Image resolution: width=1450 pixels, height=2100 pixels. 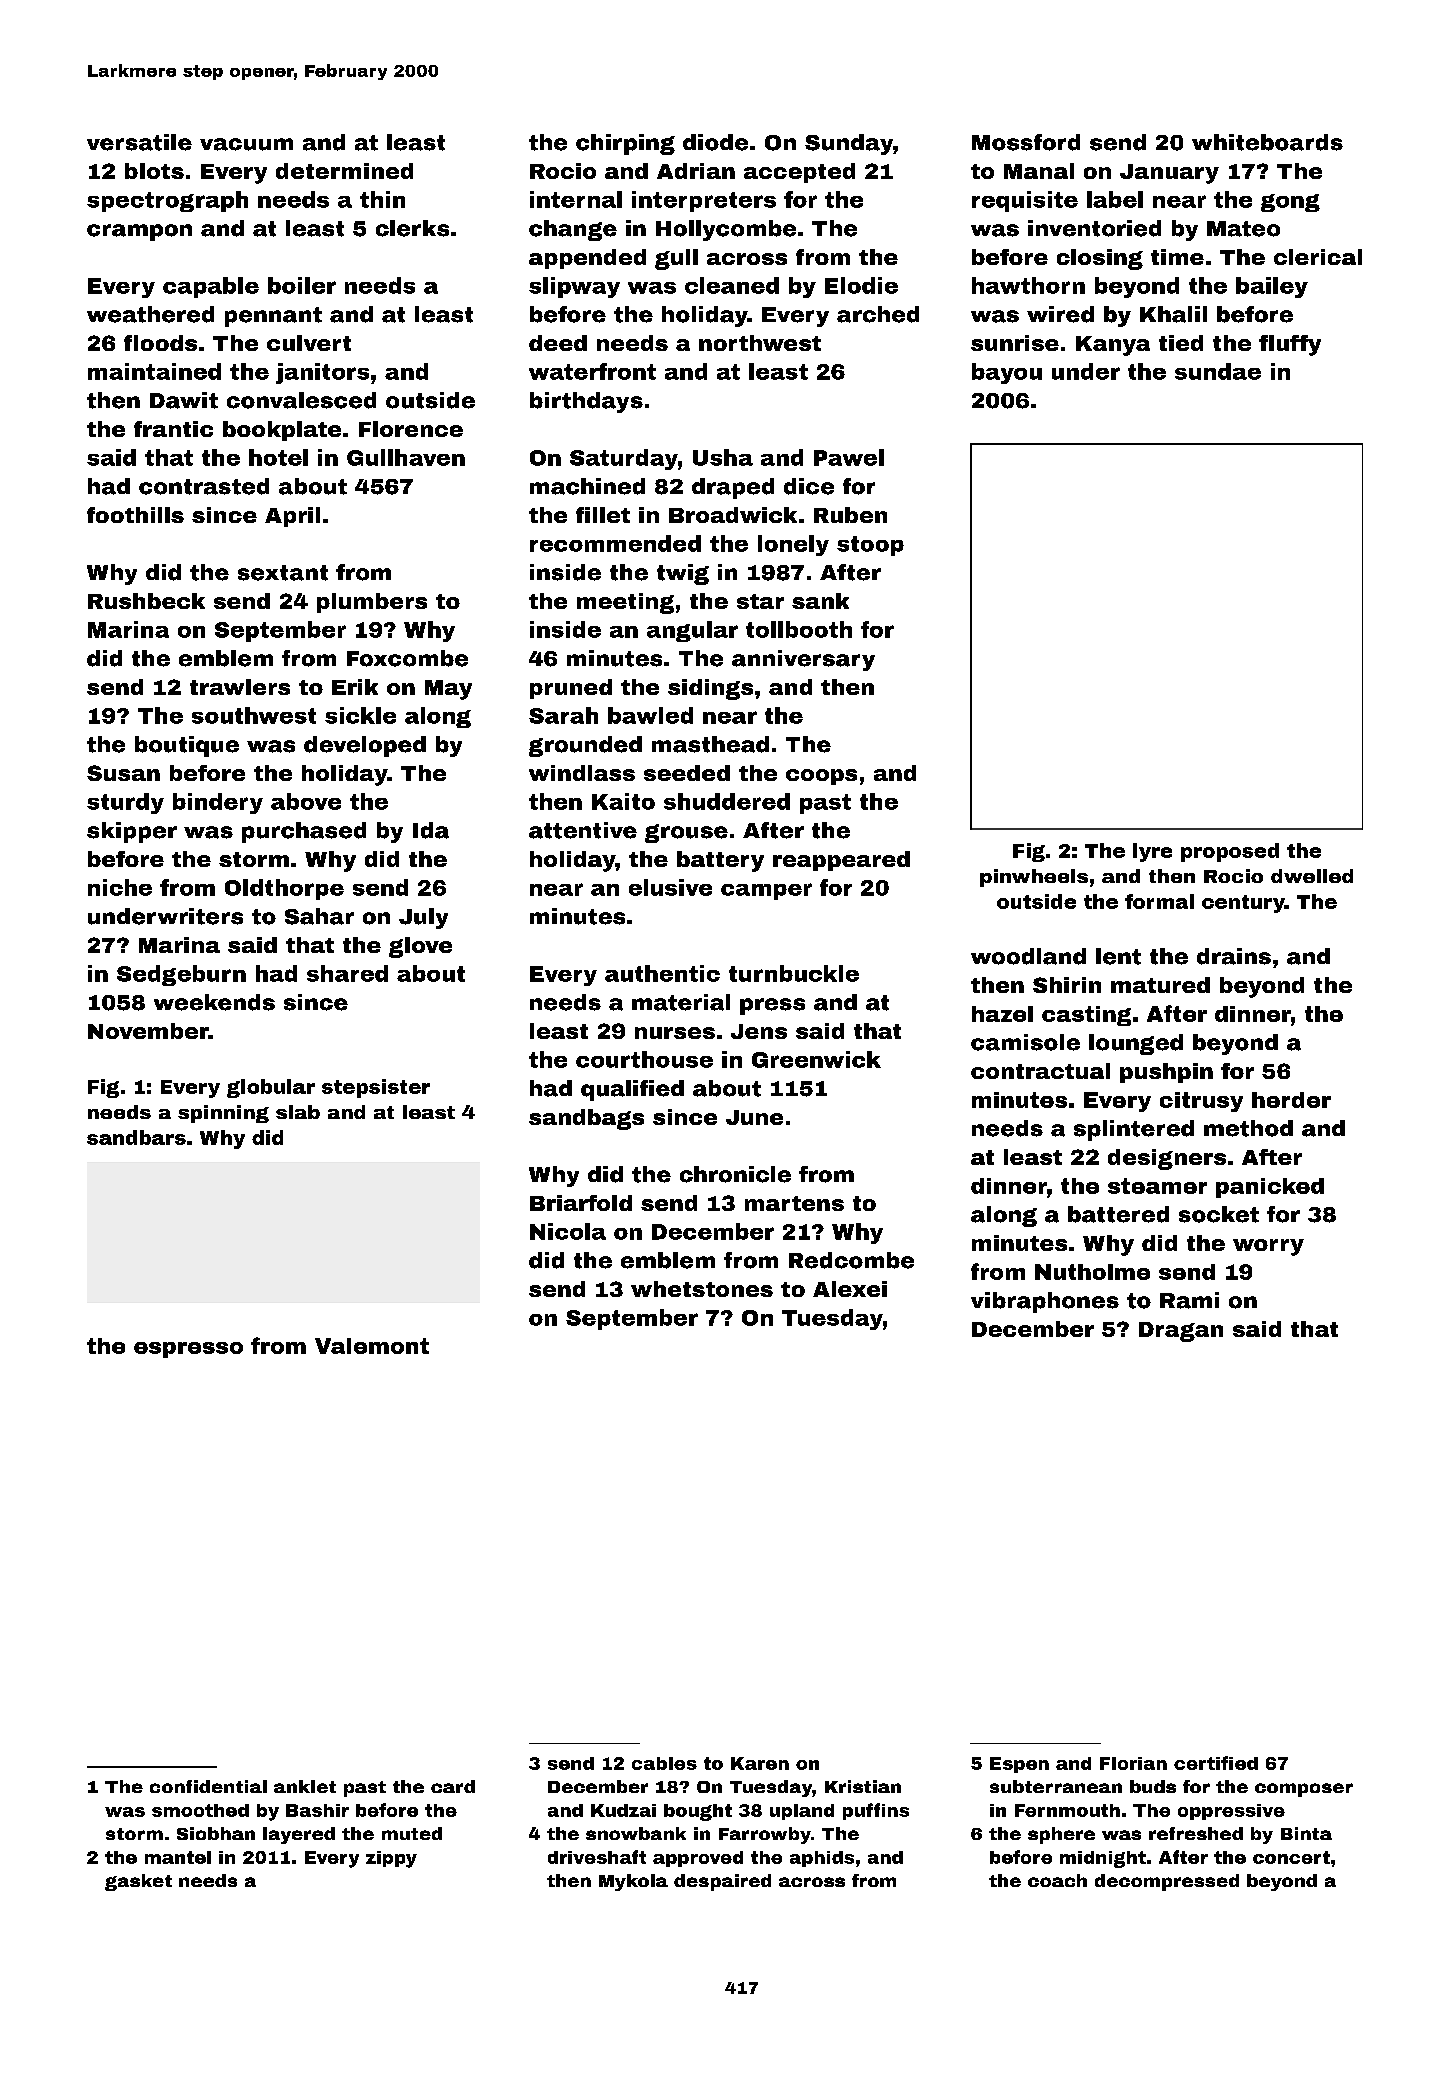 What do you see at coordinates (298, 1112) in the screenshot?
I see `slab` at bounding box center [298, 1112].
